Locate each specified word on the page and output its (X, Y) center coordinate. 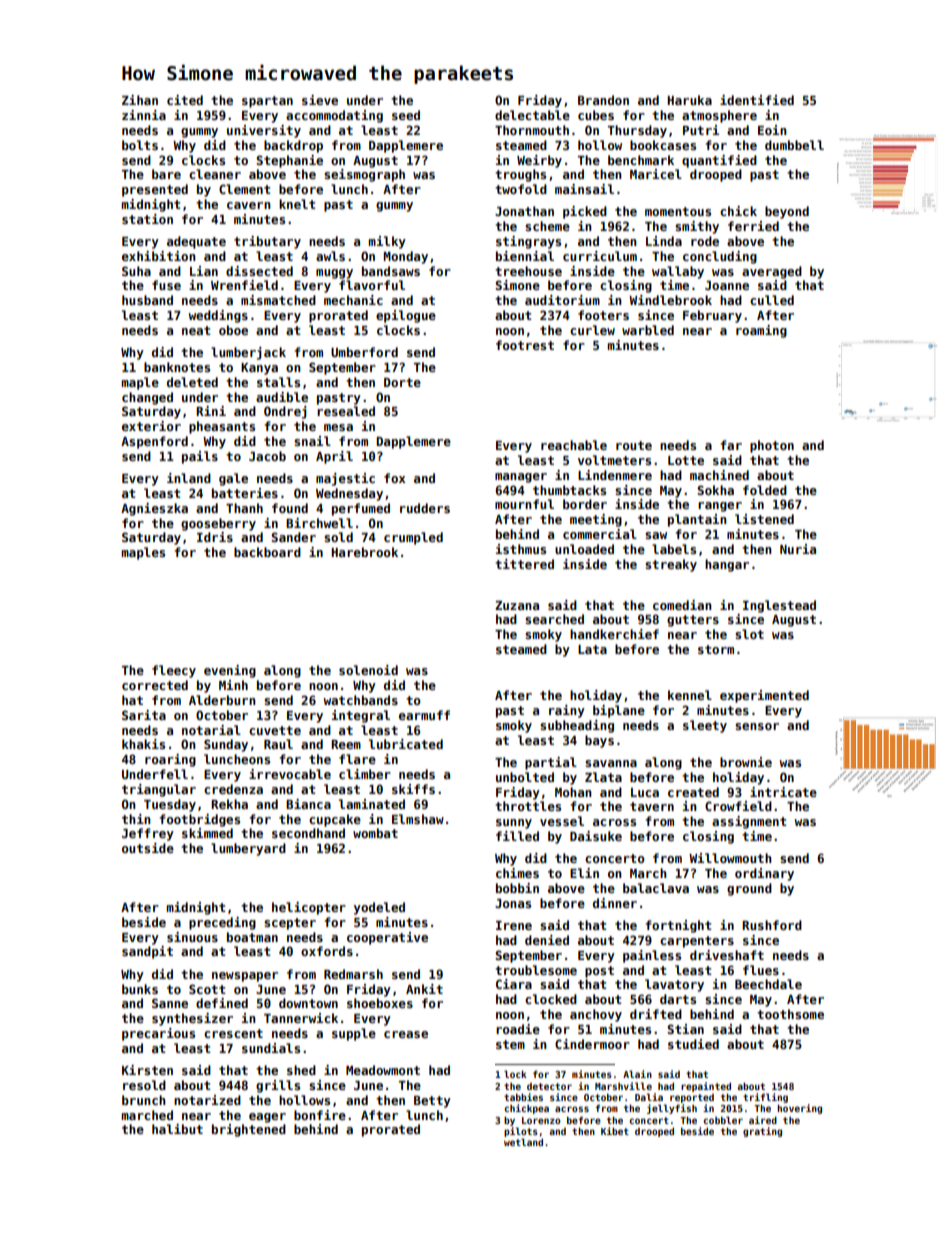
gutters (693, 621)
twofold (521, 189)
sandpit (147, 952)
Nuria (798, 549)
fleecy (174, 671)
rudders (425, 508)
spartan (267, 102)
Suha (136, 271)
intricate (783, 792)
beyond (787, 212)
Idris (215, 537)
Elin (584, 873)
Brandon (603, 100)
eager (267, 1118)
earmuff (424, 715)
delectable (532, 115)
